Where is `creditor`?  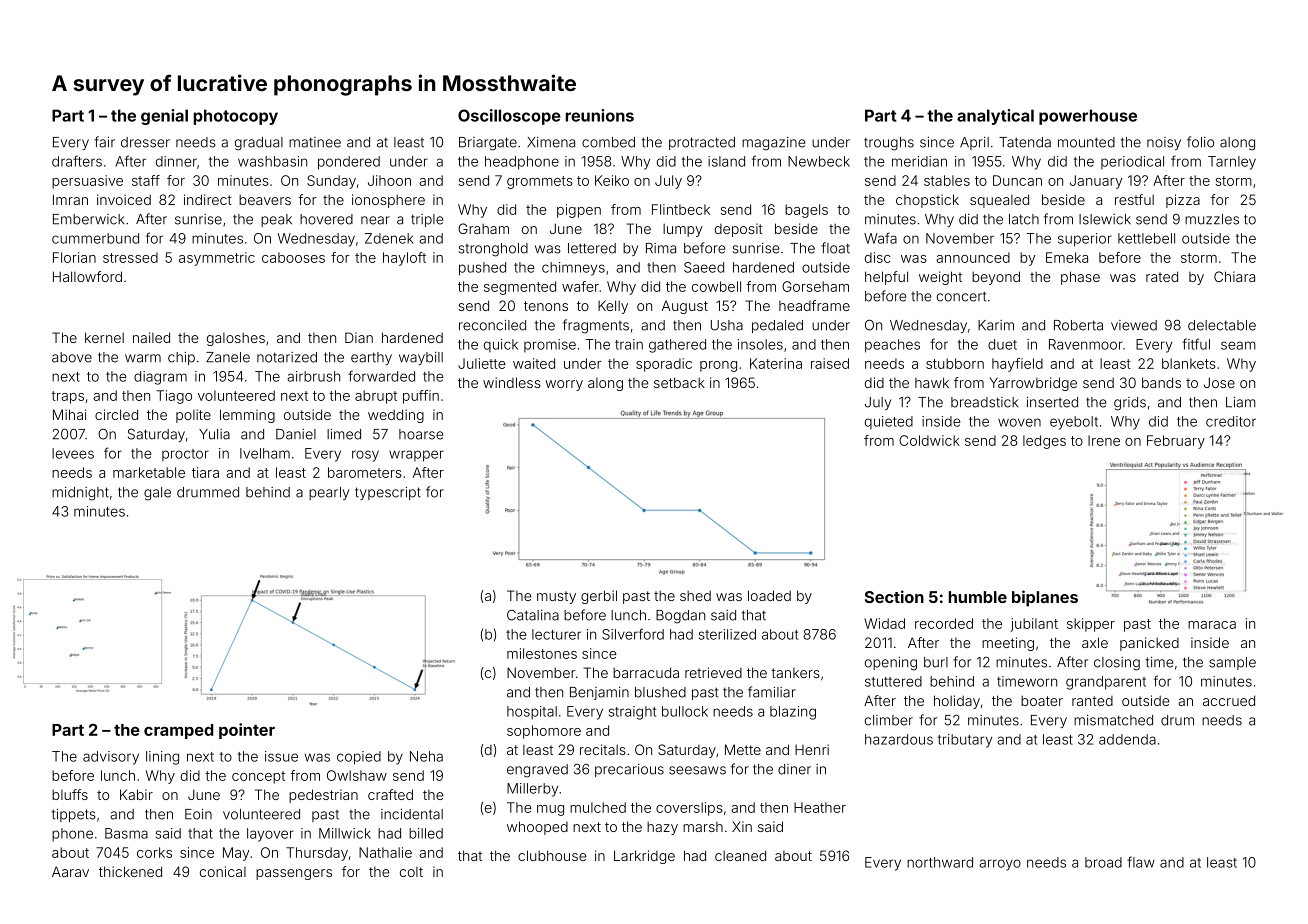 creditor is located at coordinates (1231, 421).
